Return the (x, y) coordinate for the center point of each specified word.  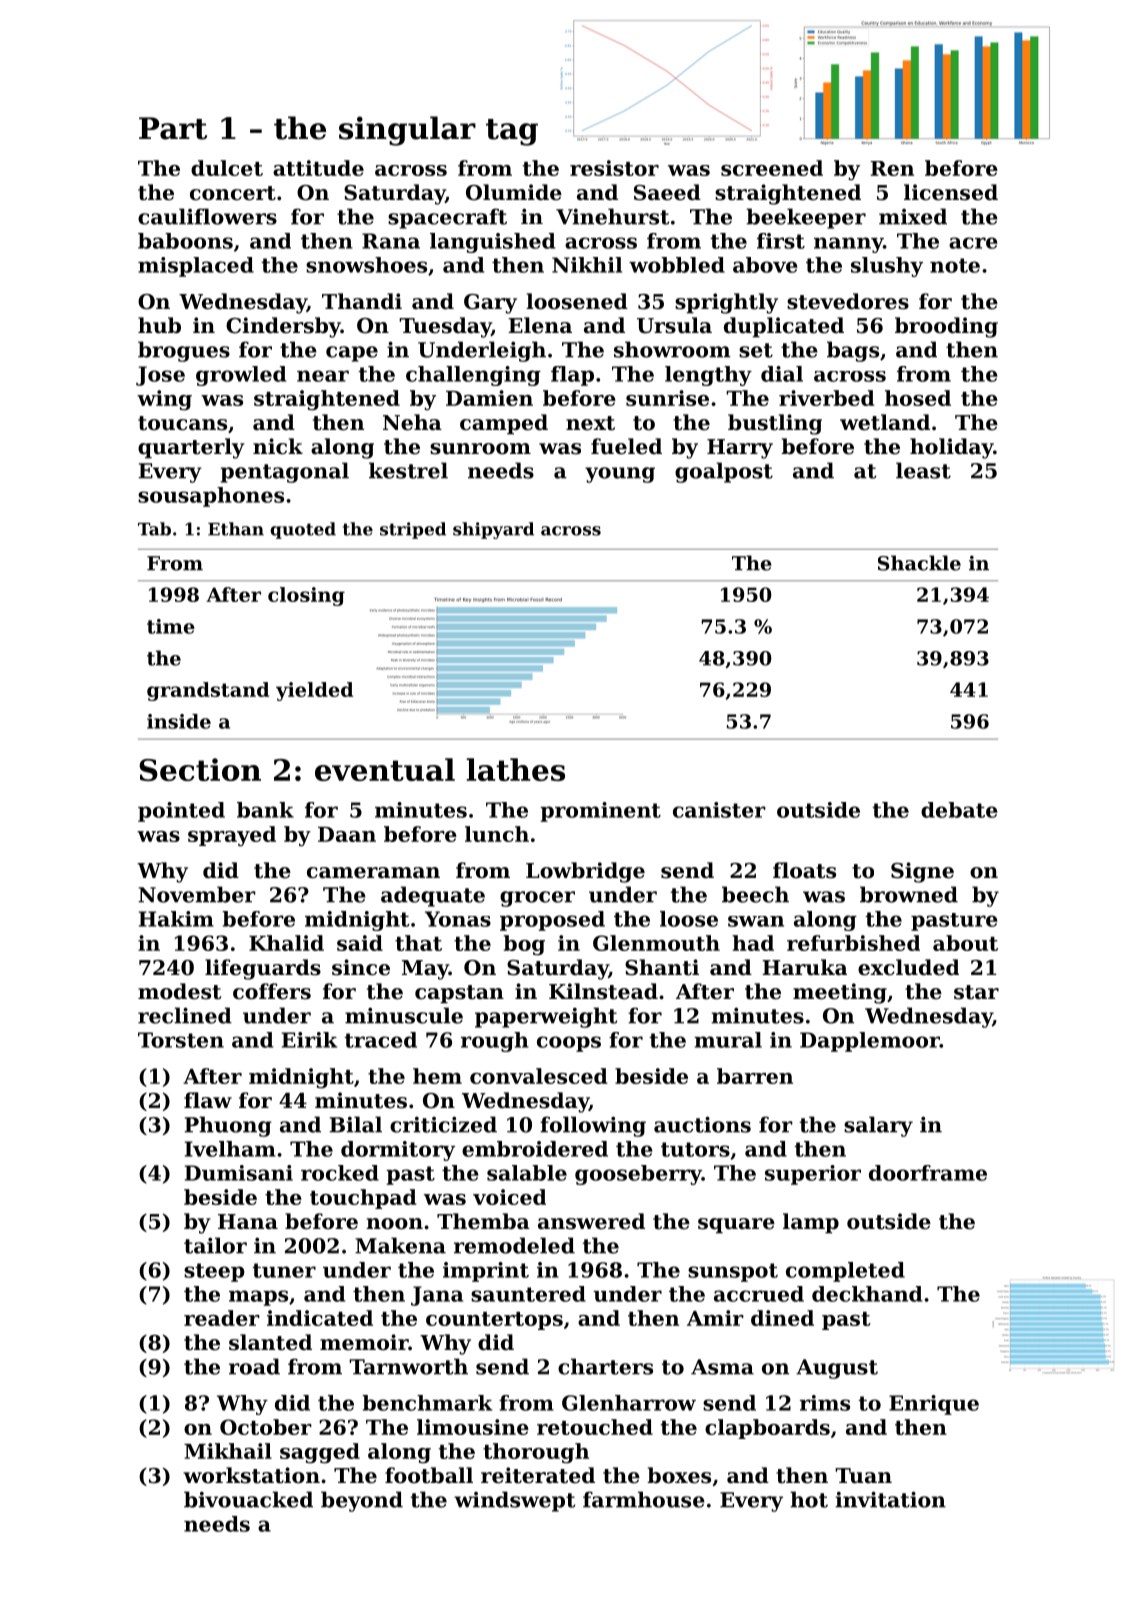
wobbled (677, 265)
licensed (951, 192)
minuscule (404, 1015)
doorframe (928, 1173)
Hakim (176, 919)
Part (173, 128)
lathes (516, 769)
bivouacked (248, 1499)
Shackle (919, 563)
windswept (514, 1501)
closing (306, 596)
